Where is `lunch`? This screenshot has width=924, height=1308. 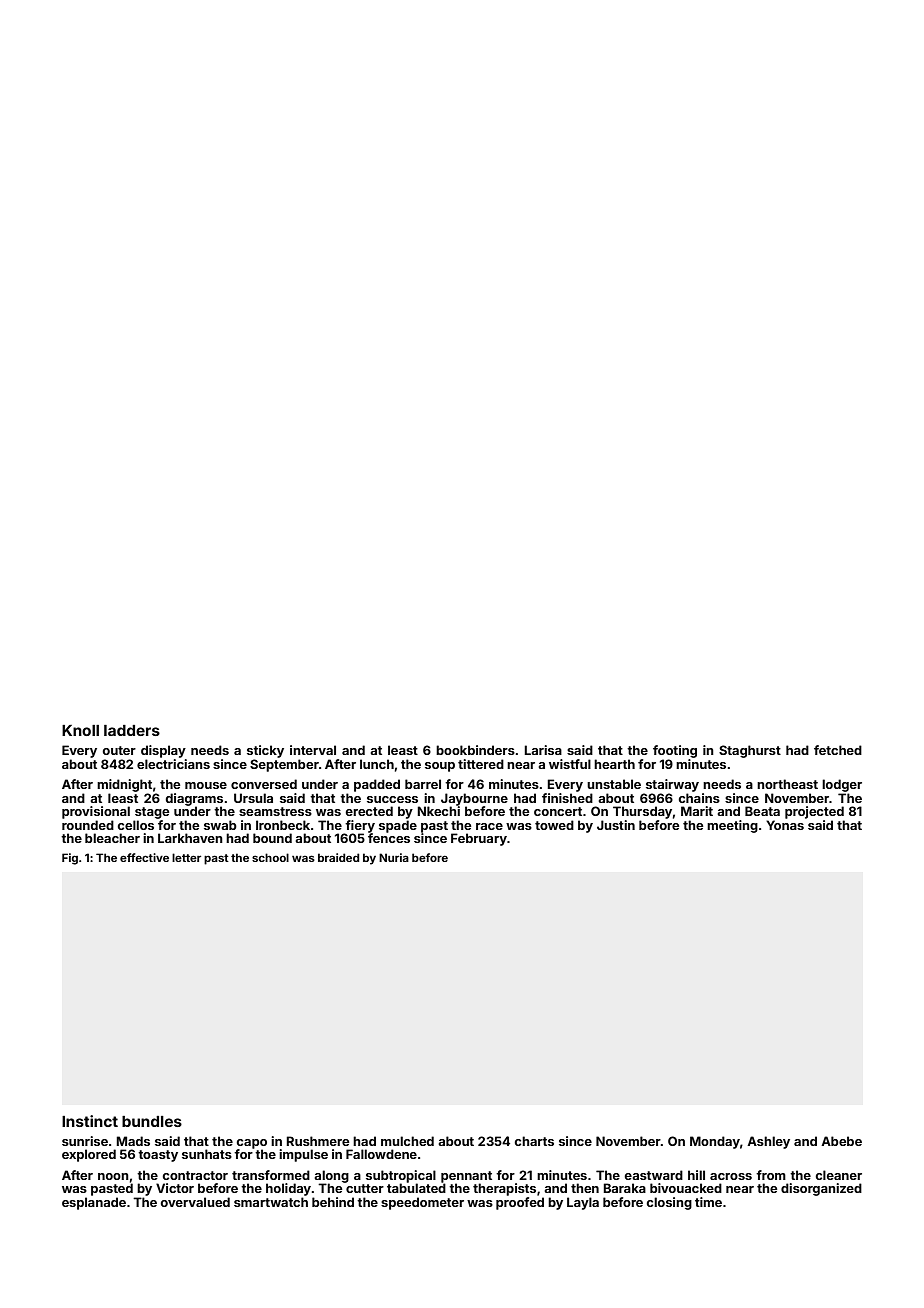 lunch is located at coordinates (377, 764).
